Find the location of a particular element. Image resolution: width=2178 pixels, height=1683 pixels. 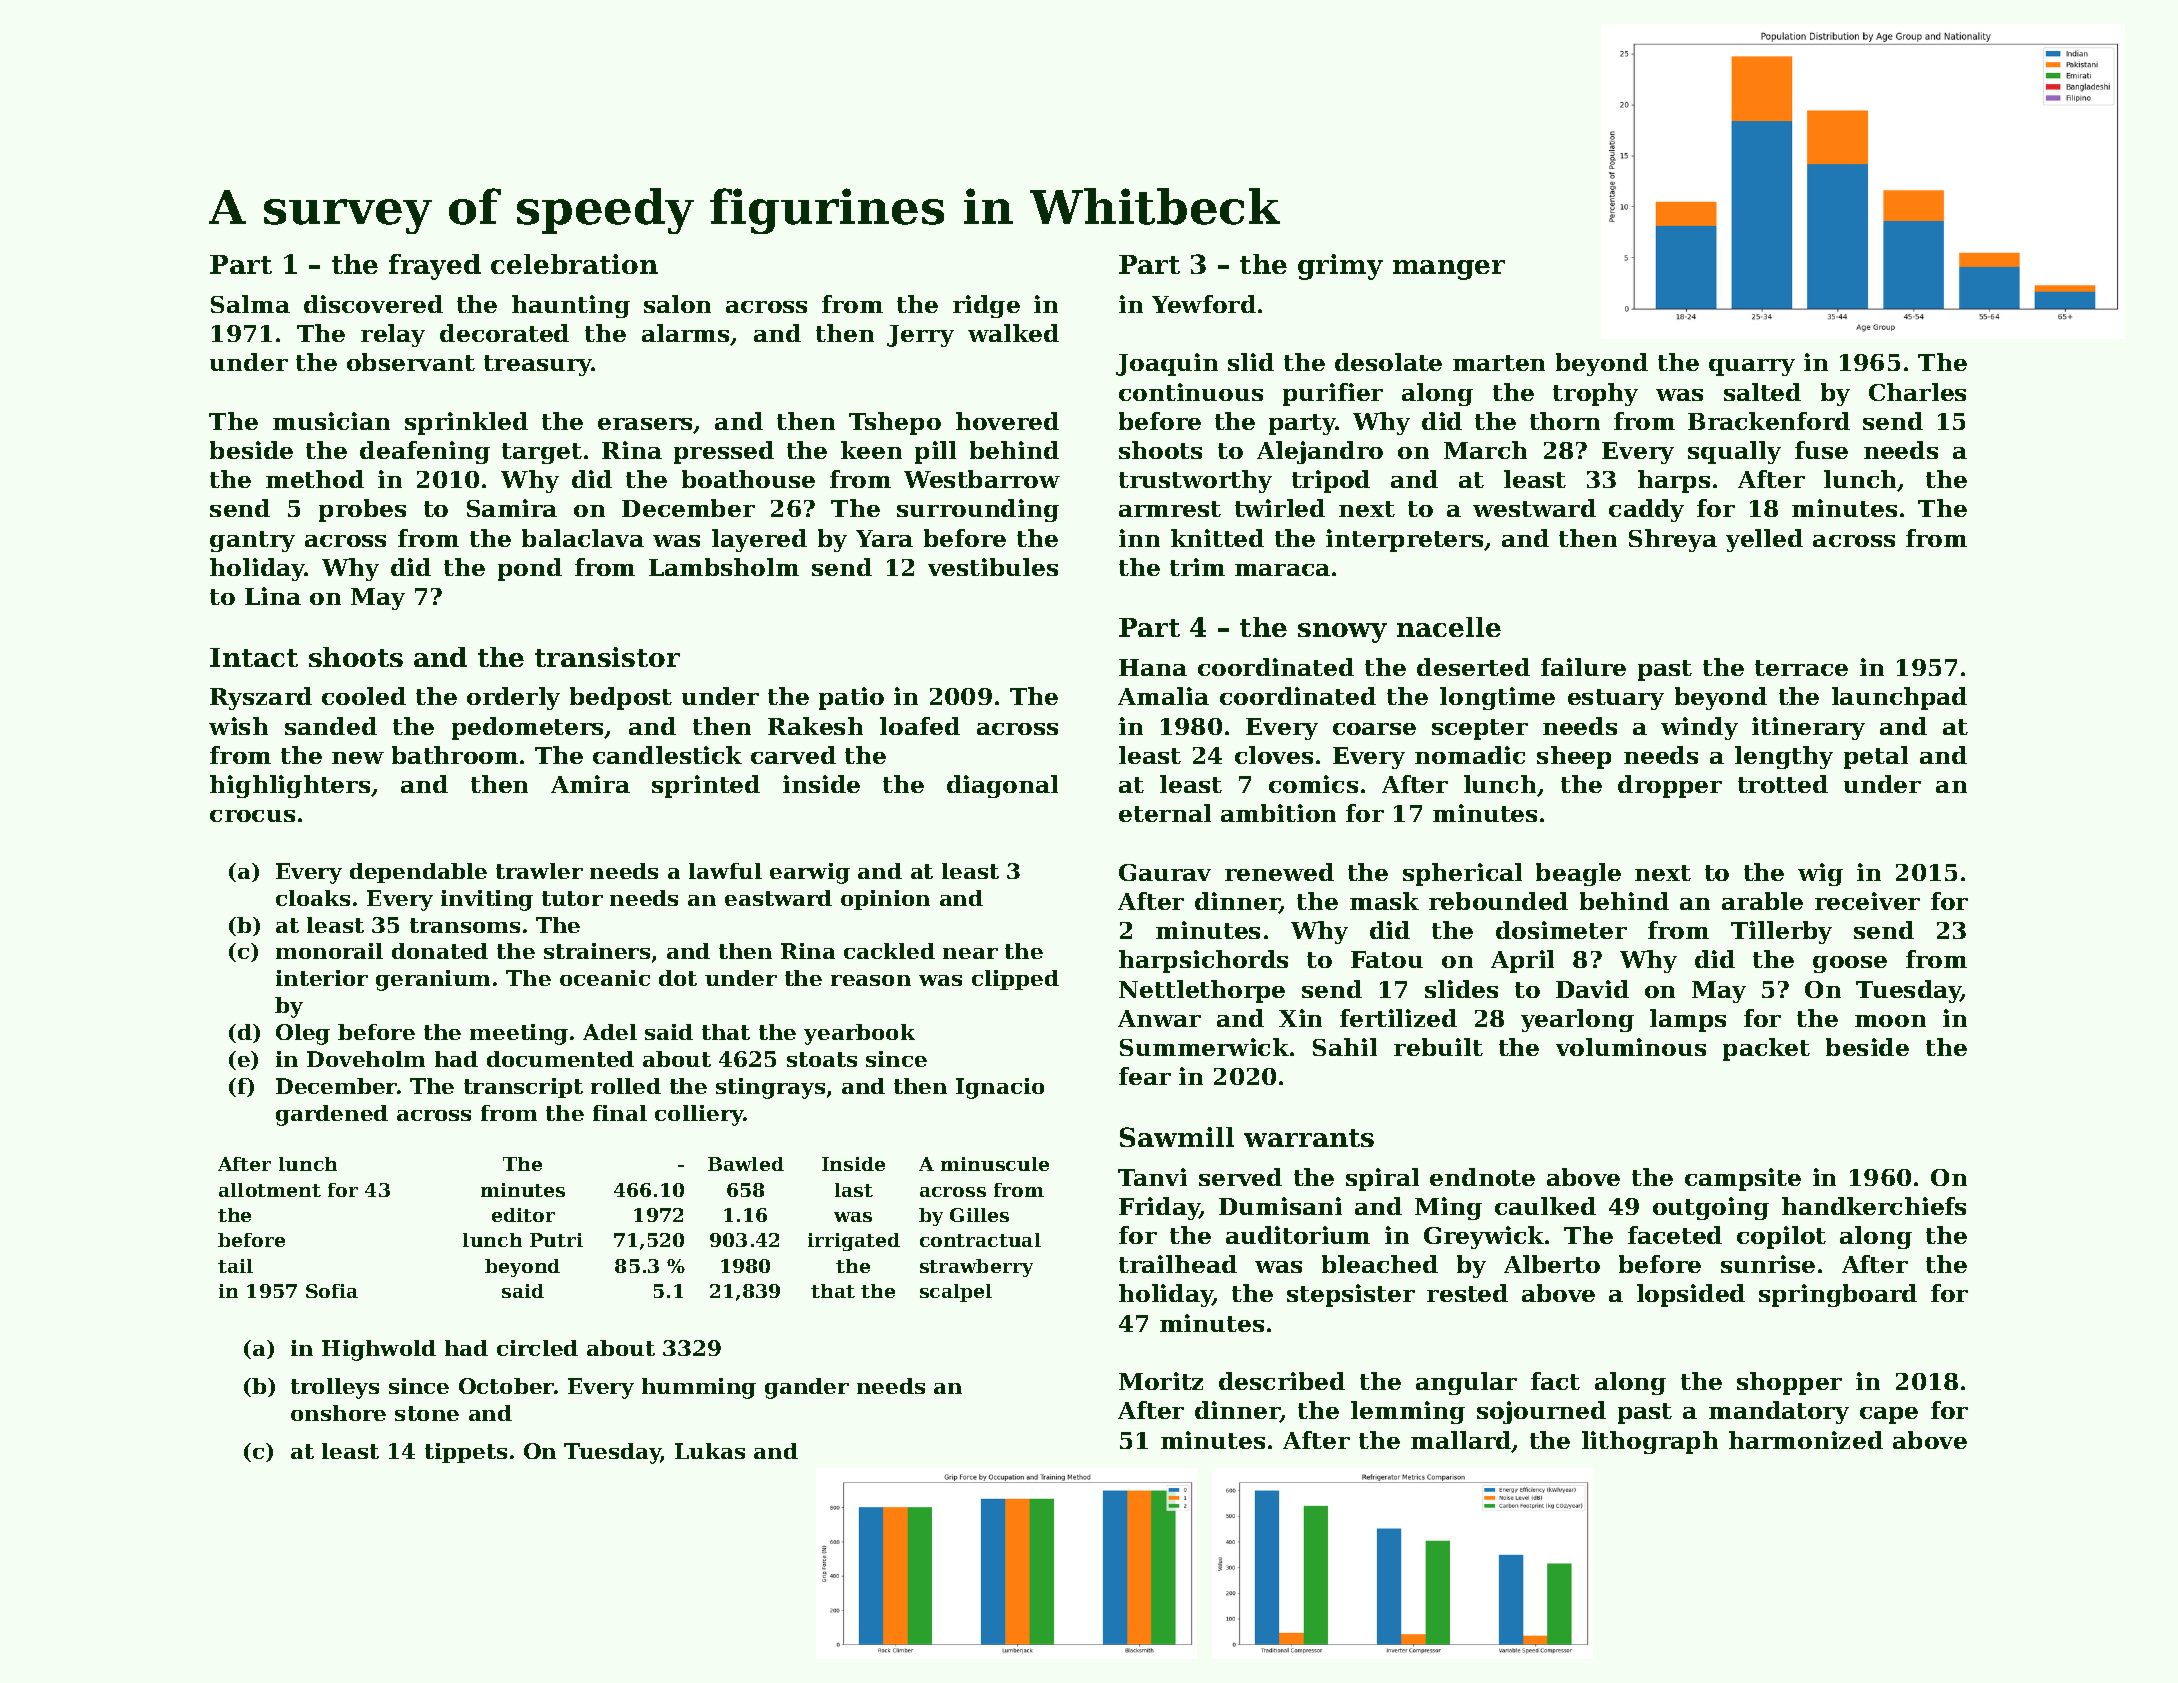

observant is located at coordinates (411, 362).
